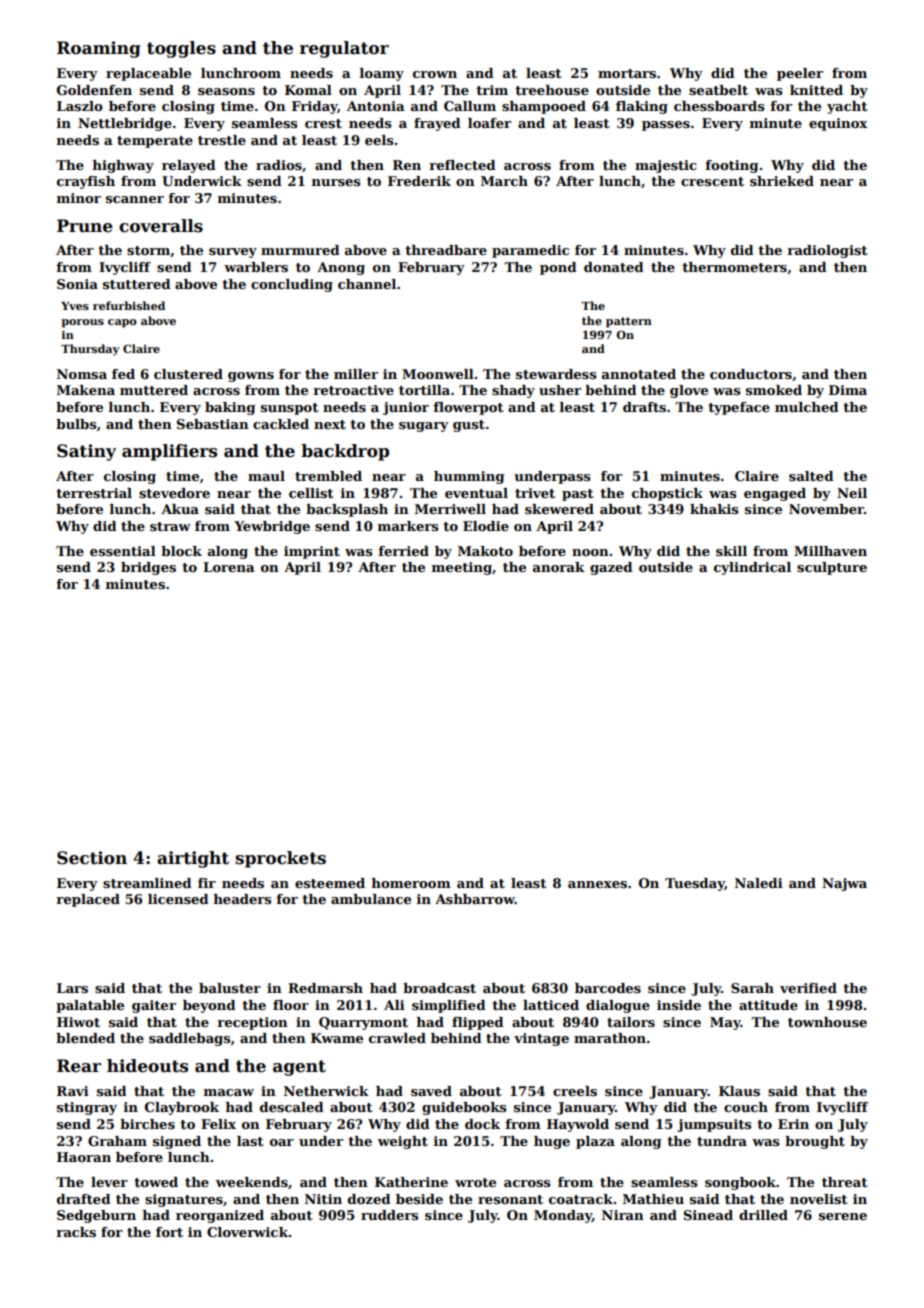 The image size is (924, 1308). I want to click on anorak, so click(559, 567).
